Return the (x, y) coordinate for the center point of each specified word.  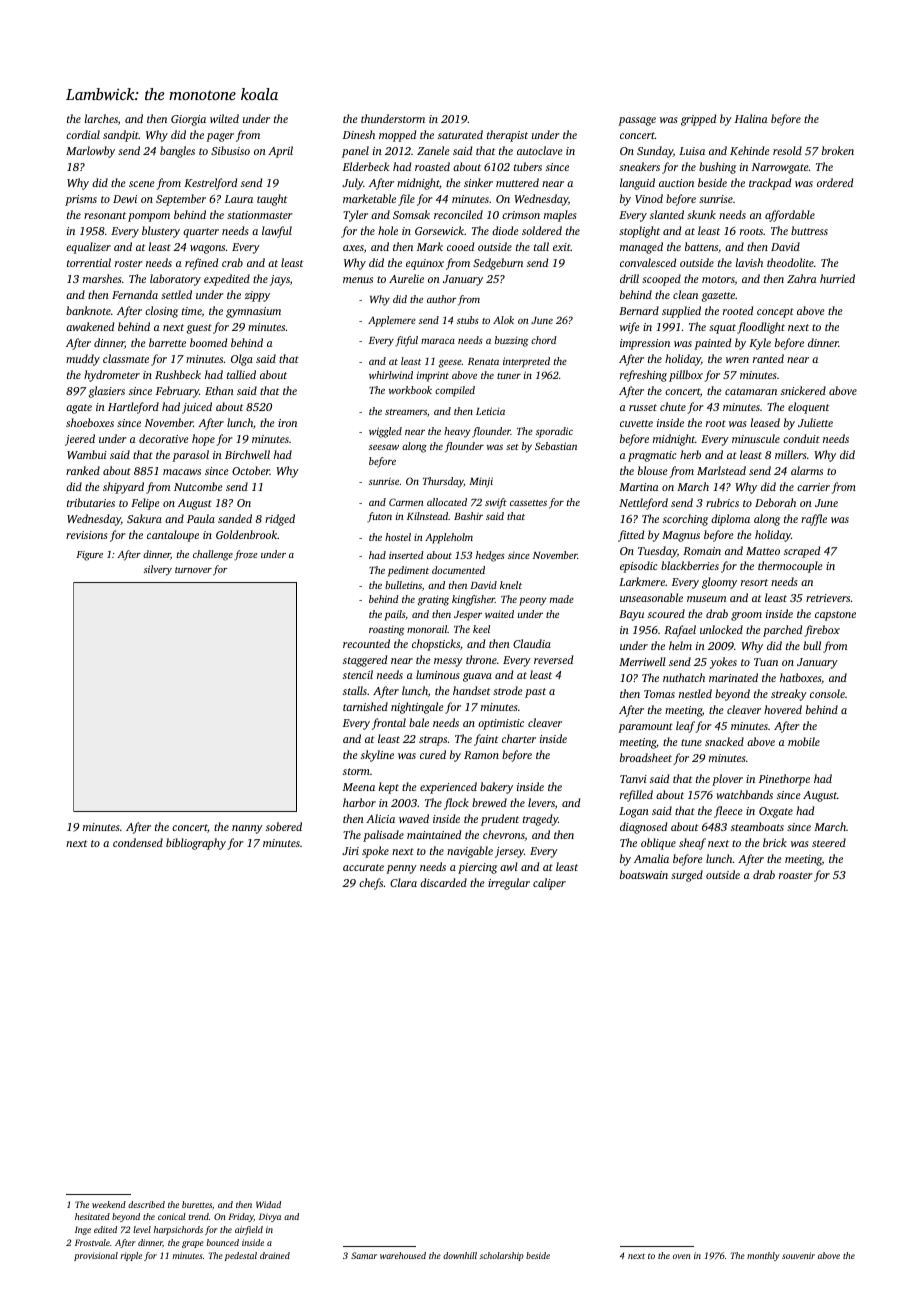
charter (519, 738)
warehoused (403, 1255)
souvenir (798, 1255)
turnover (193, 570)
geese (450, 363)
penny (401, 869)
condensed (138, 842)
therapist (507, 136)
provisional (96, 1256)
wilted (224, 118)
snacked (724, 741)
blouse (653, 470)
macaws (182, 472)
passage (637, 121)
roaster (796, 875)
